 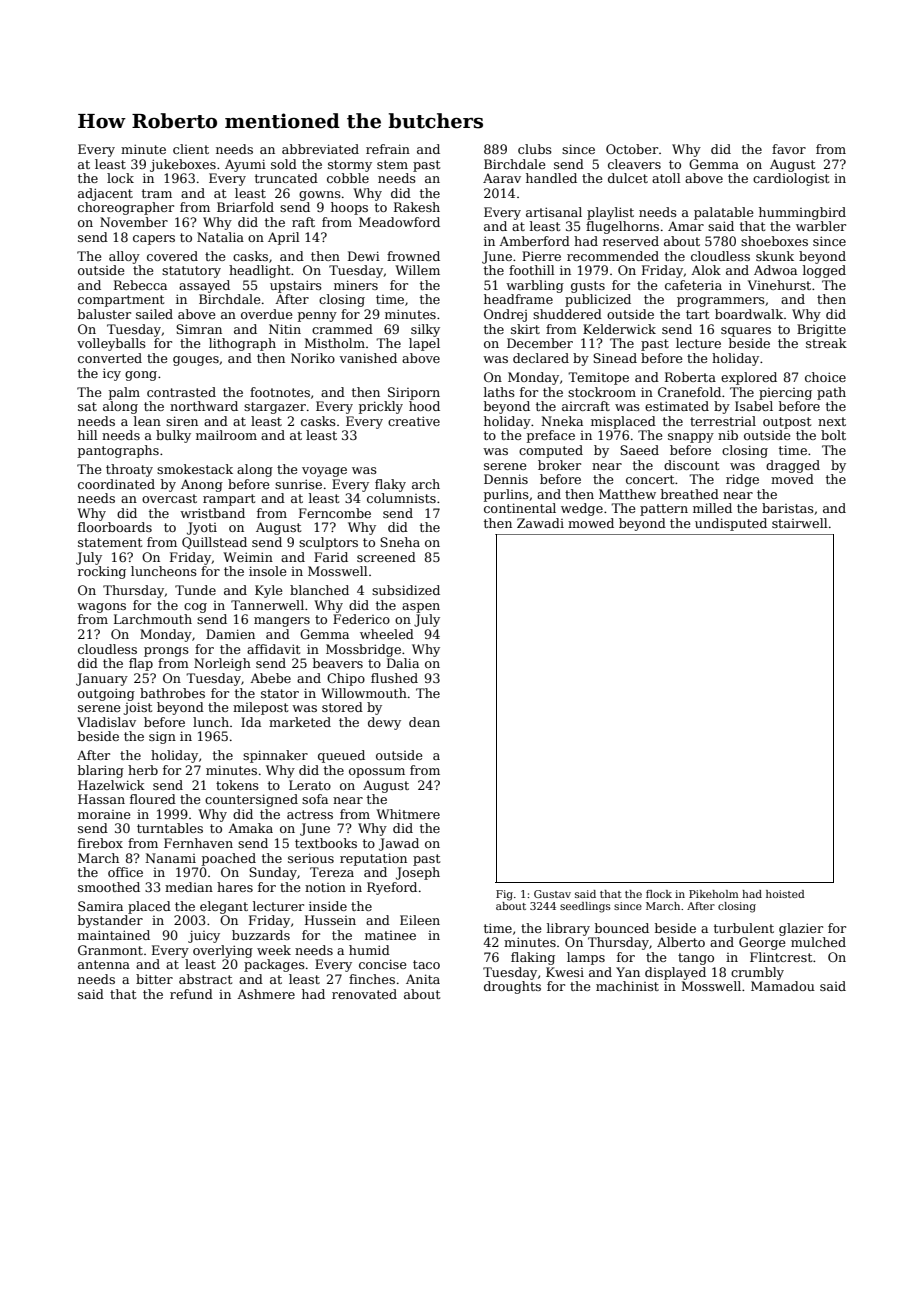 What do you see at coordinates (154, 979) in the screenshot?
I see `bitter` at bounding box center [154, 979].
